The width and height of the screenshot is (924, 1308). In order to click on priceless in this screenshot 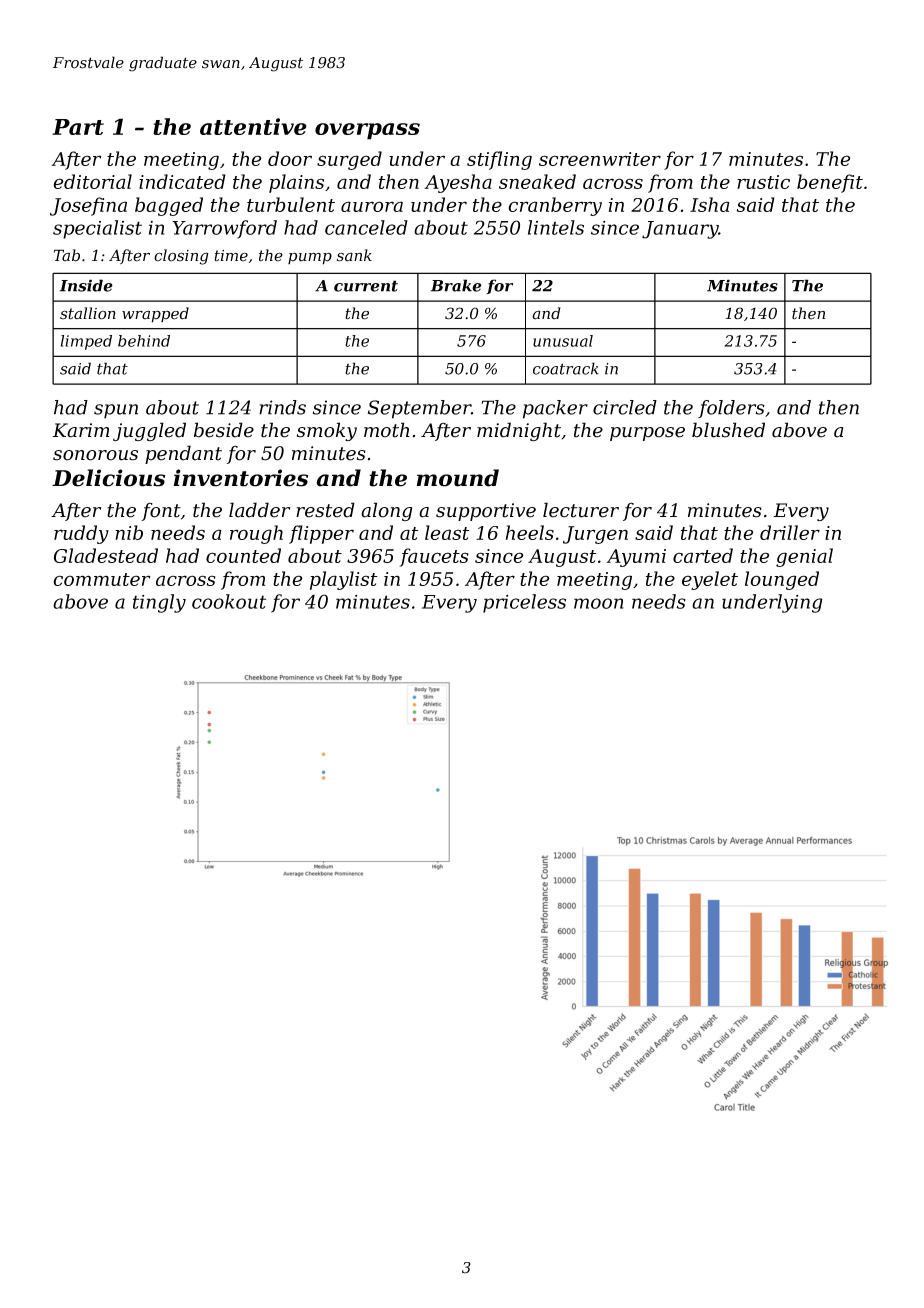, I will do `click(524, 603)`.
